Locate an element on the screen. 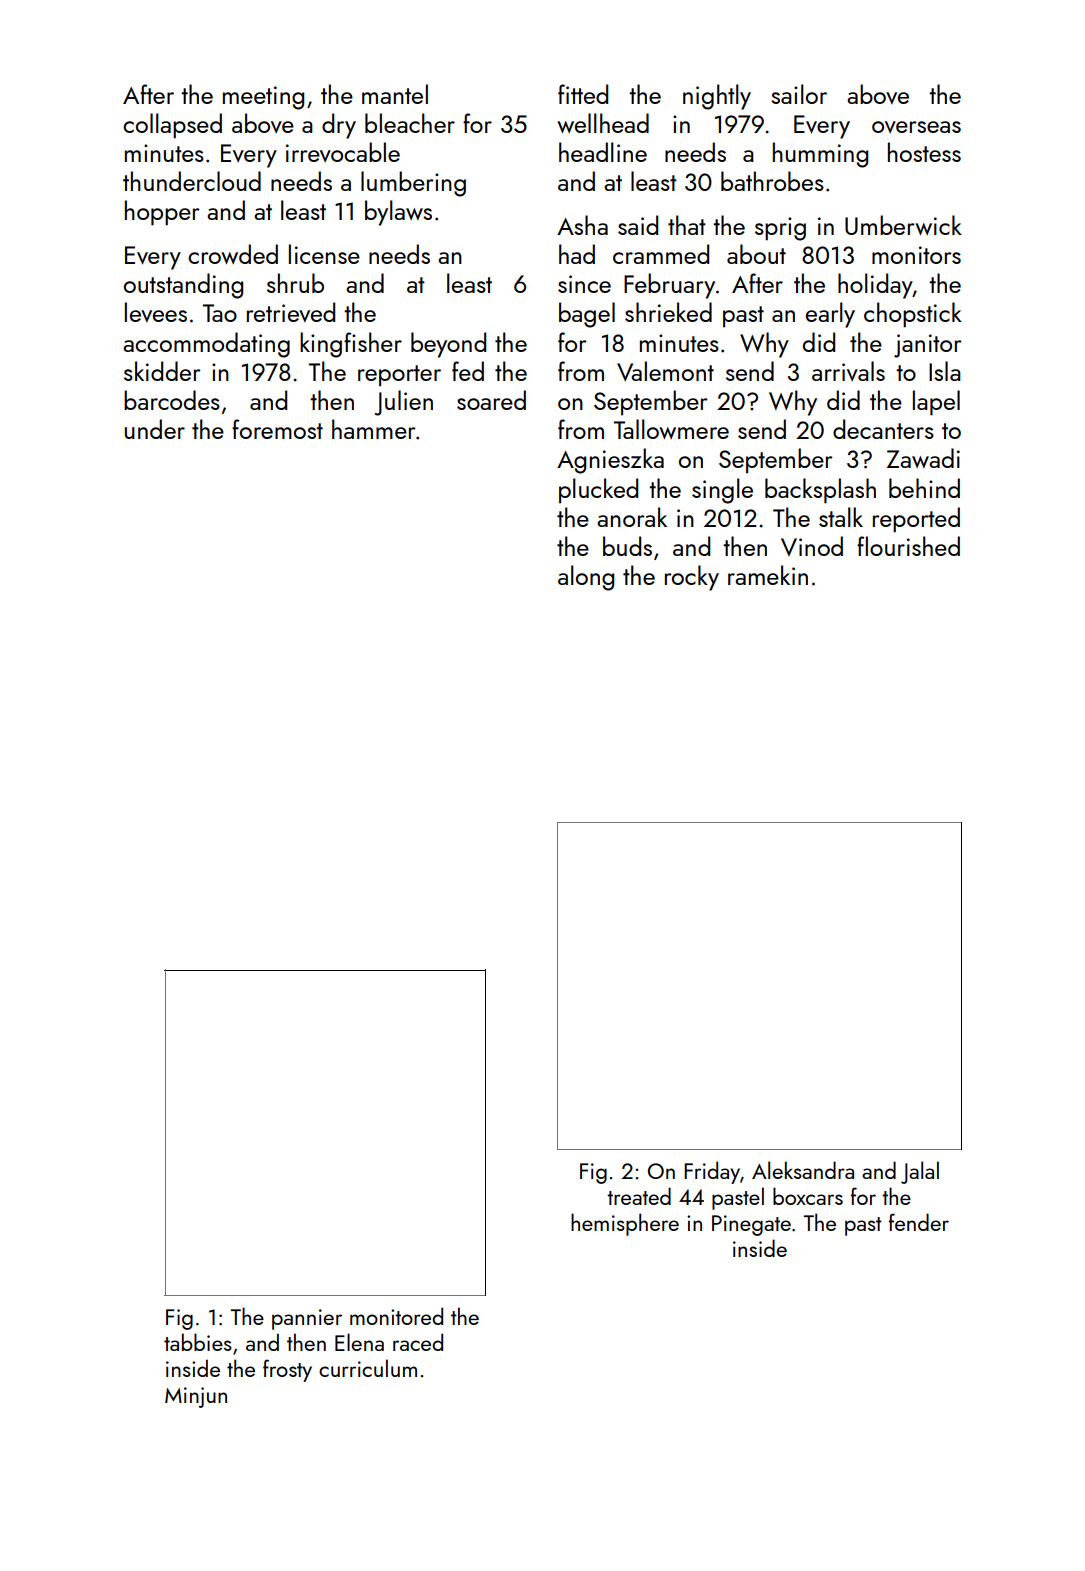 The width and height of the screenshot is (1085, 1571). irrevocable is located at coordinates (343, 152).
